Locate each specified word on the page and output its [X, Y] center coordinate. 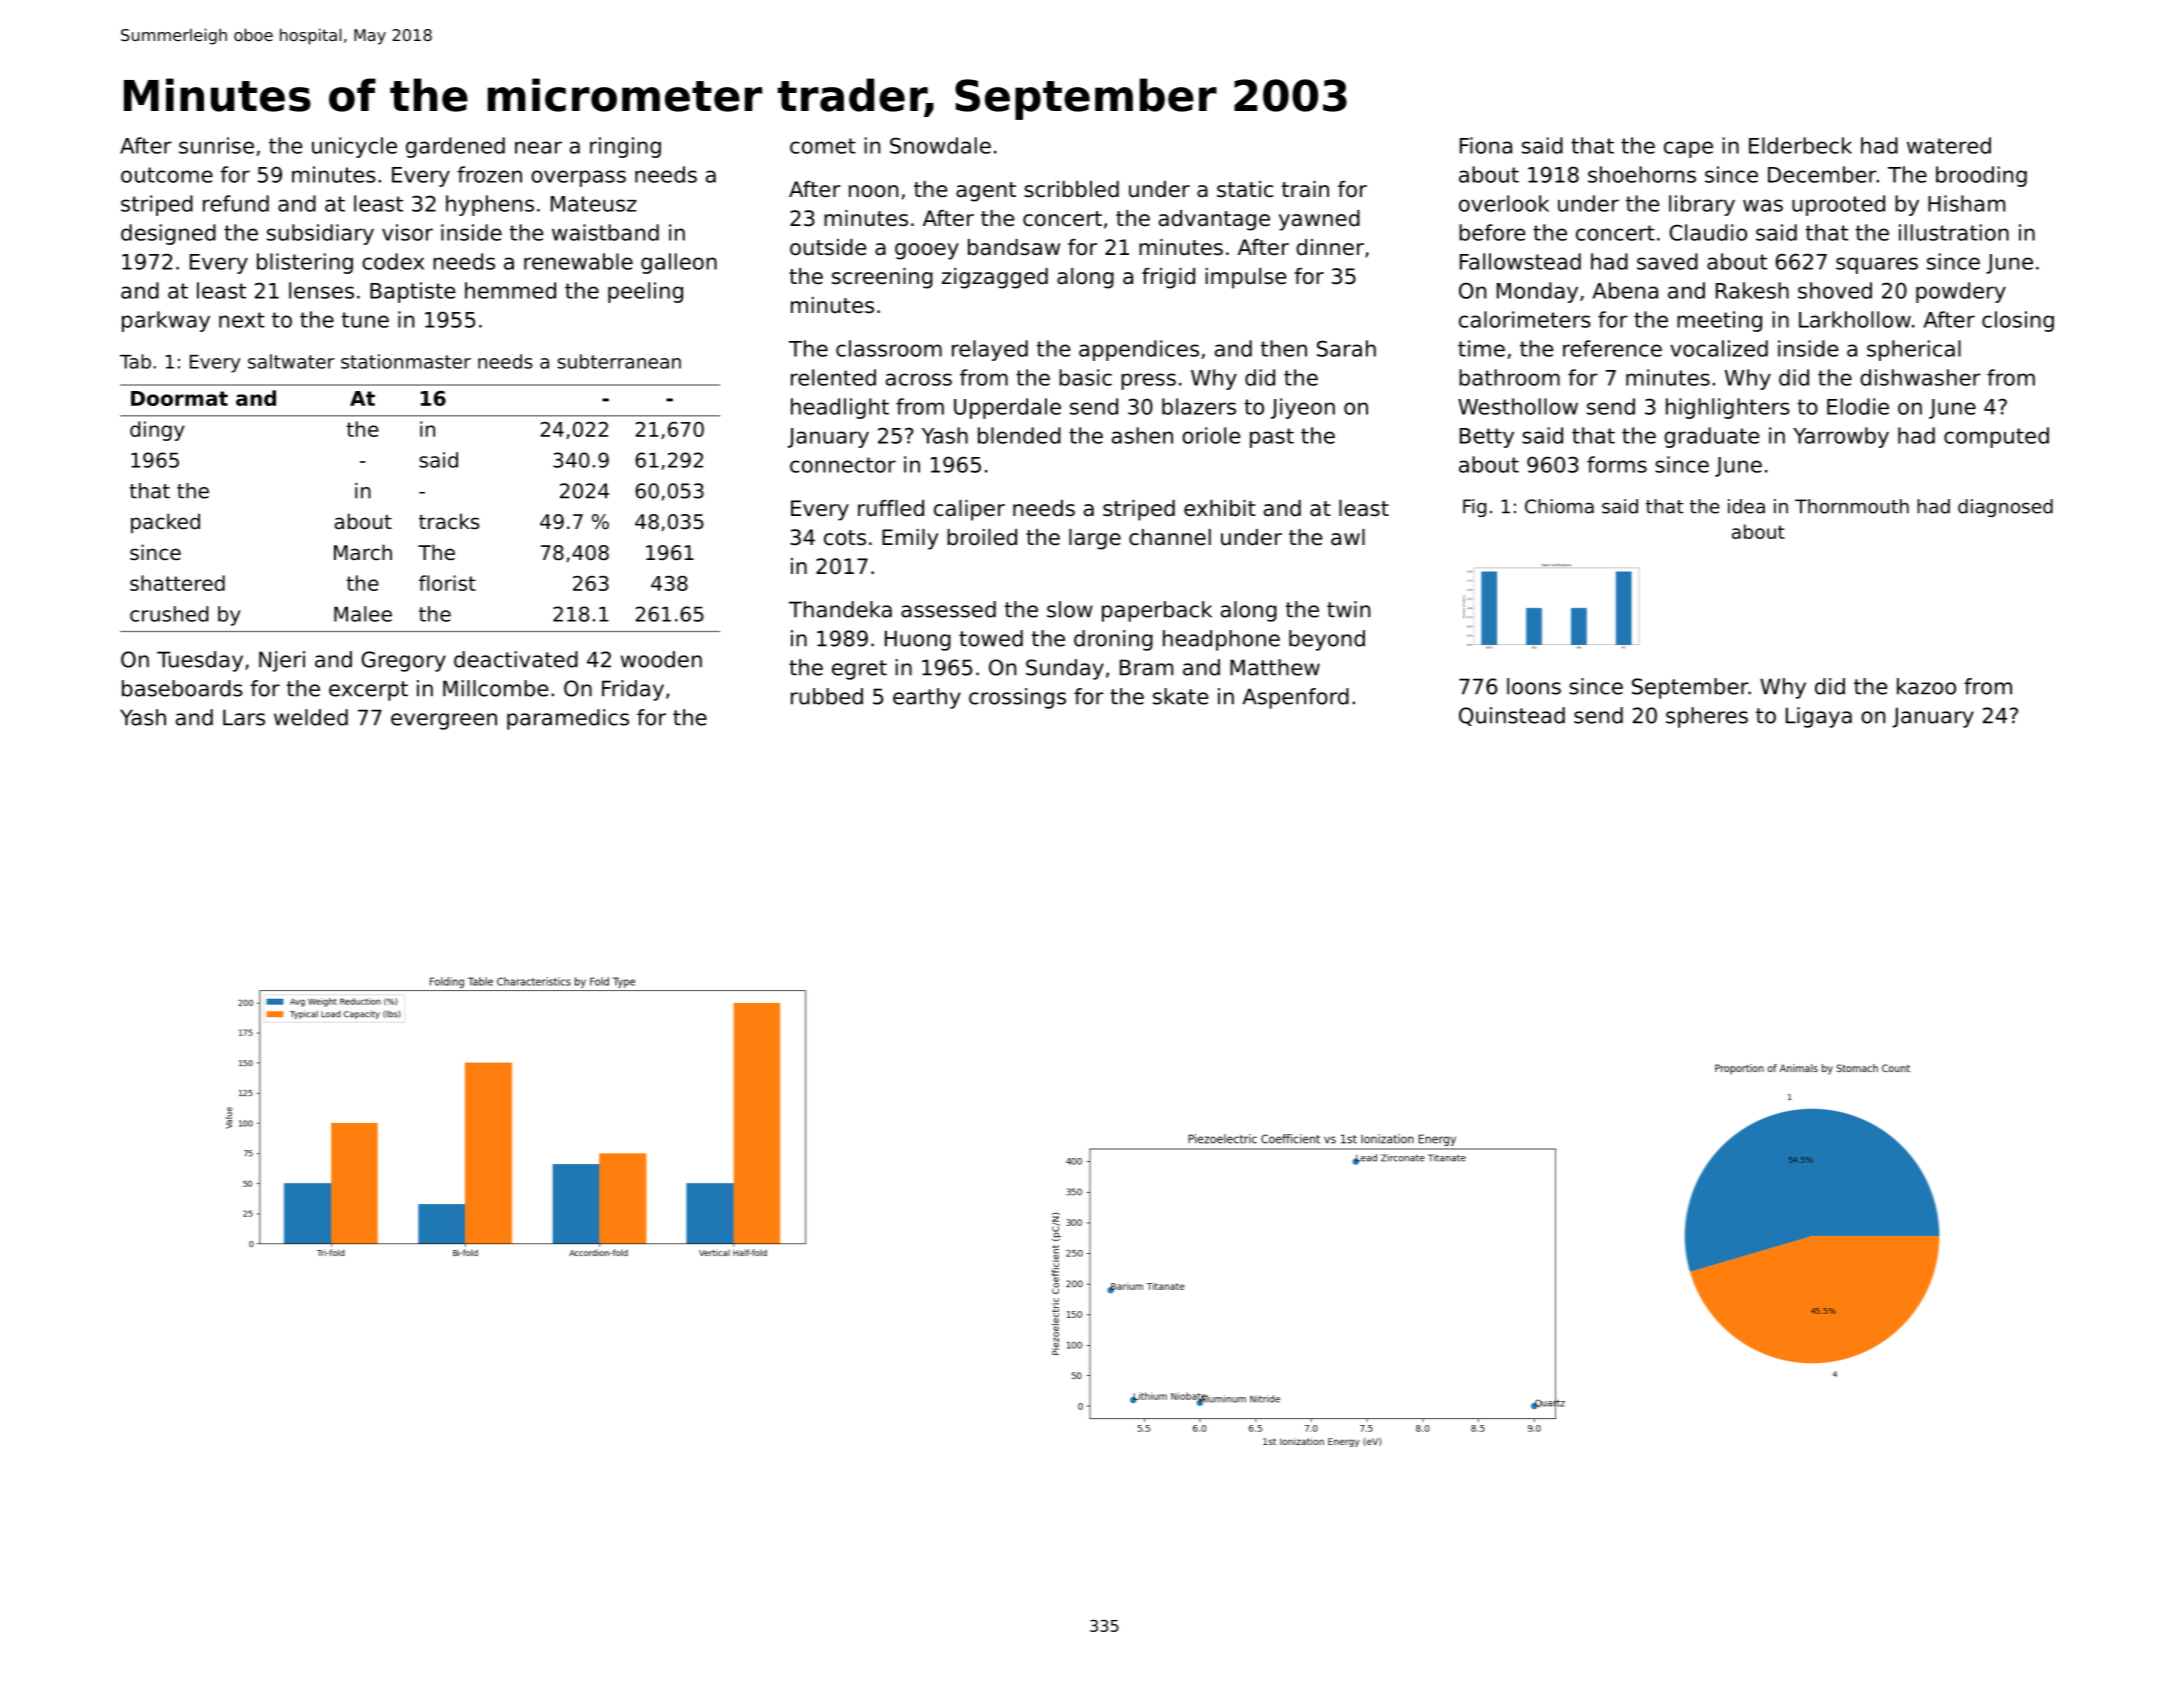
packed [165, 523]
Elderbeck [1800, 145]
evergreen [444, 721]
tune [365, 320]
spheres [1707, 717]
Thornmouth [1852, 506]
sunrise [216, 145]
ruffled [891, 508]
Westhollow [1518, 406]
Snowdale [940, 145]
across [919, 379]
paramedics [568, 719]
